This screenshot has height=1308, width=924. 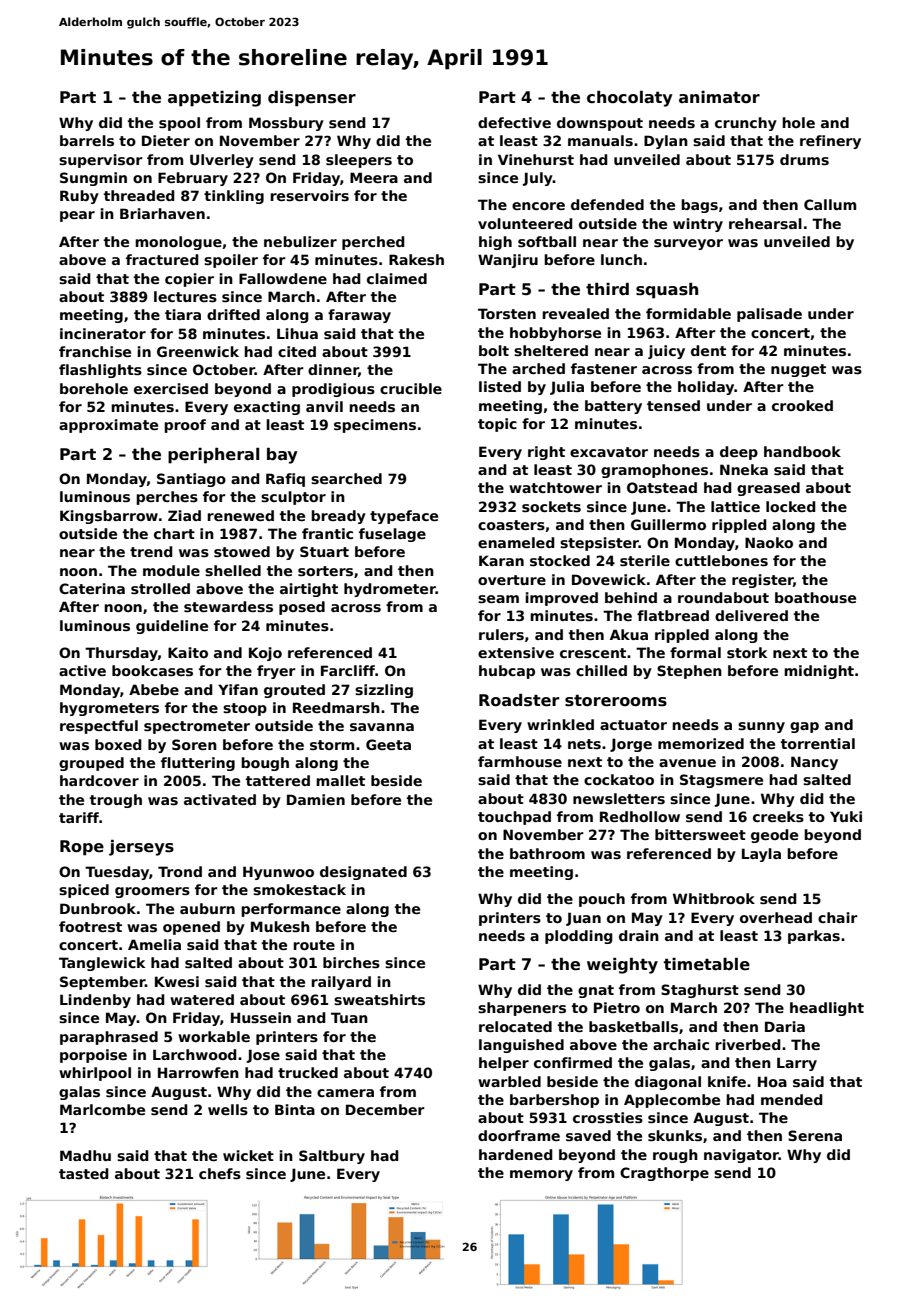 What do you see at coordinates (220, 1173) in the screenshot?
I see `chefs` at bounding box center [220, 1173].
